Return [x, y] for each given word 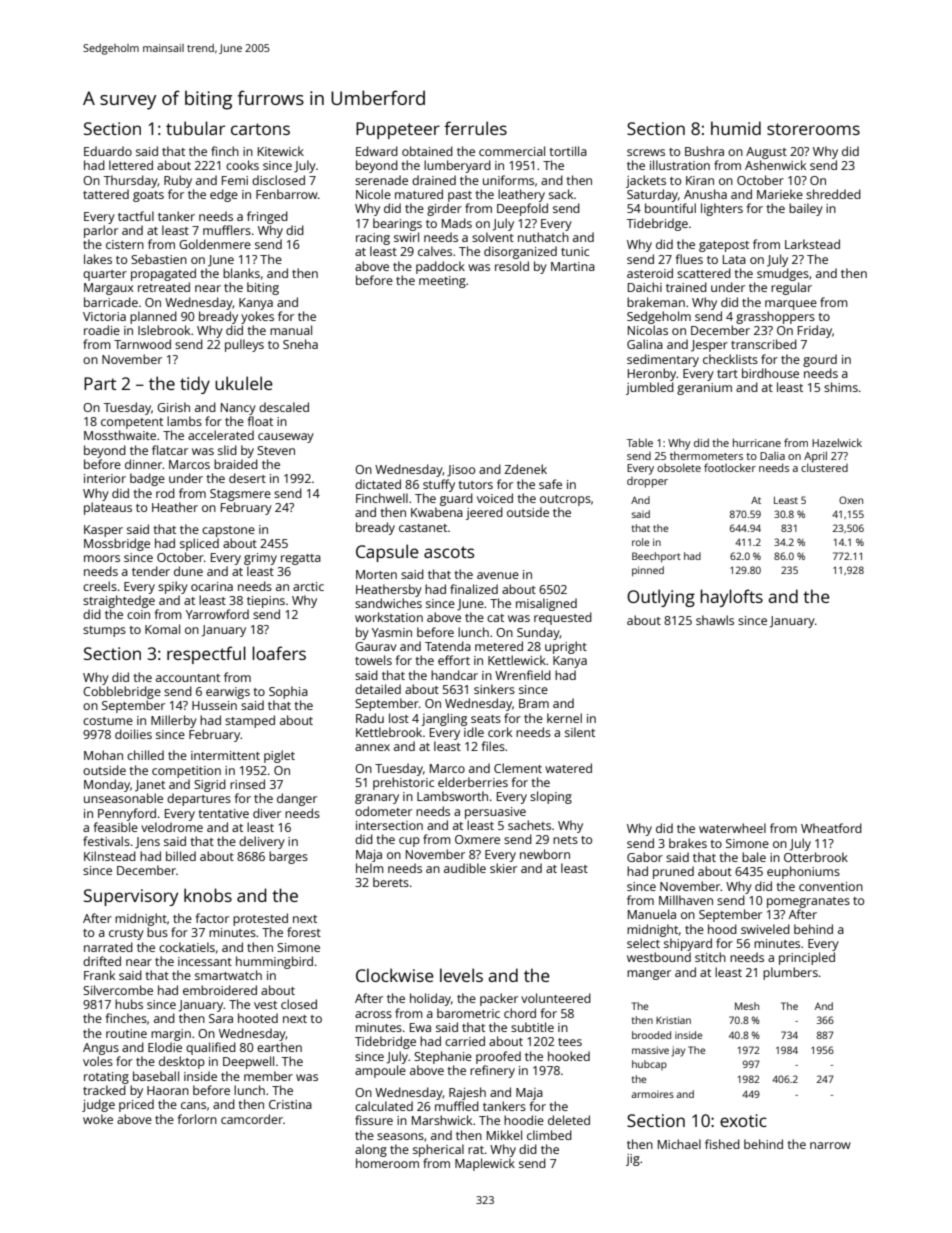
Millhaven [686, 900]
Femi [235, 180]
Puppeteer [398, 130]
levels [461, 975]
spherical [438, 1150]
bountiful [670, 208]
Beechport [656, 557]
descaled [284, 407]
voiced [495, 498]
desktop [182, 1062]
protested [260, 919]
